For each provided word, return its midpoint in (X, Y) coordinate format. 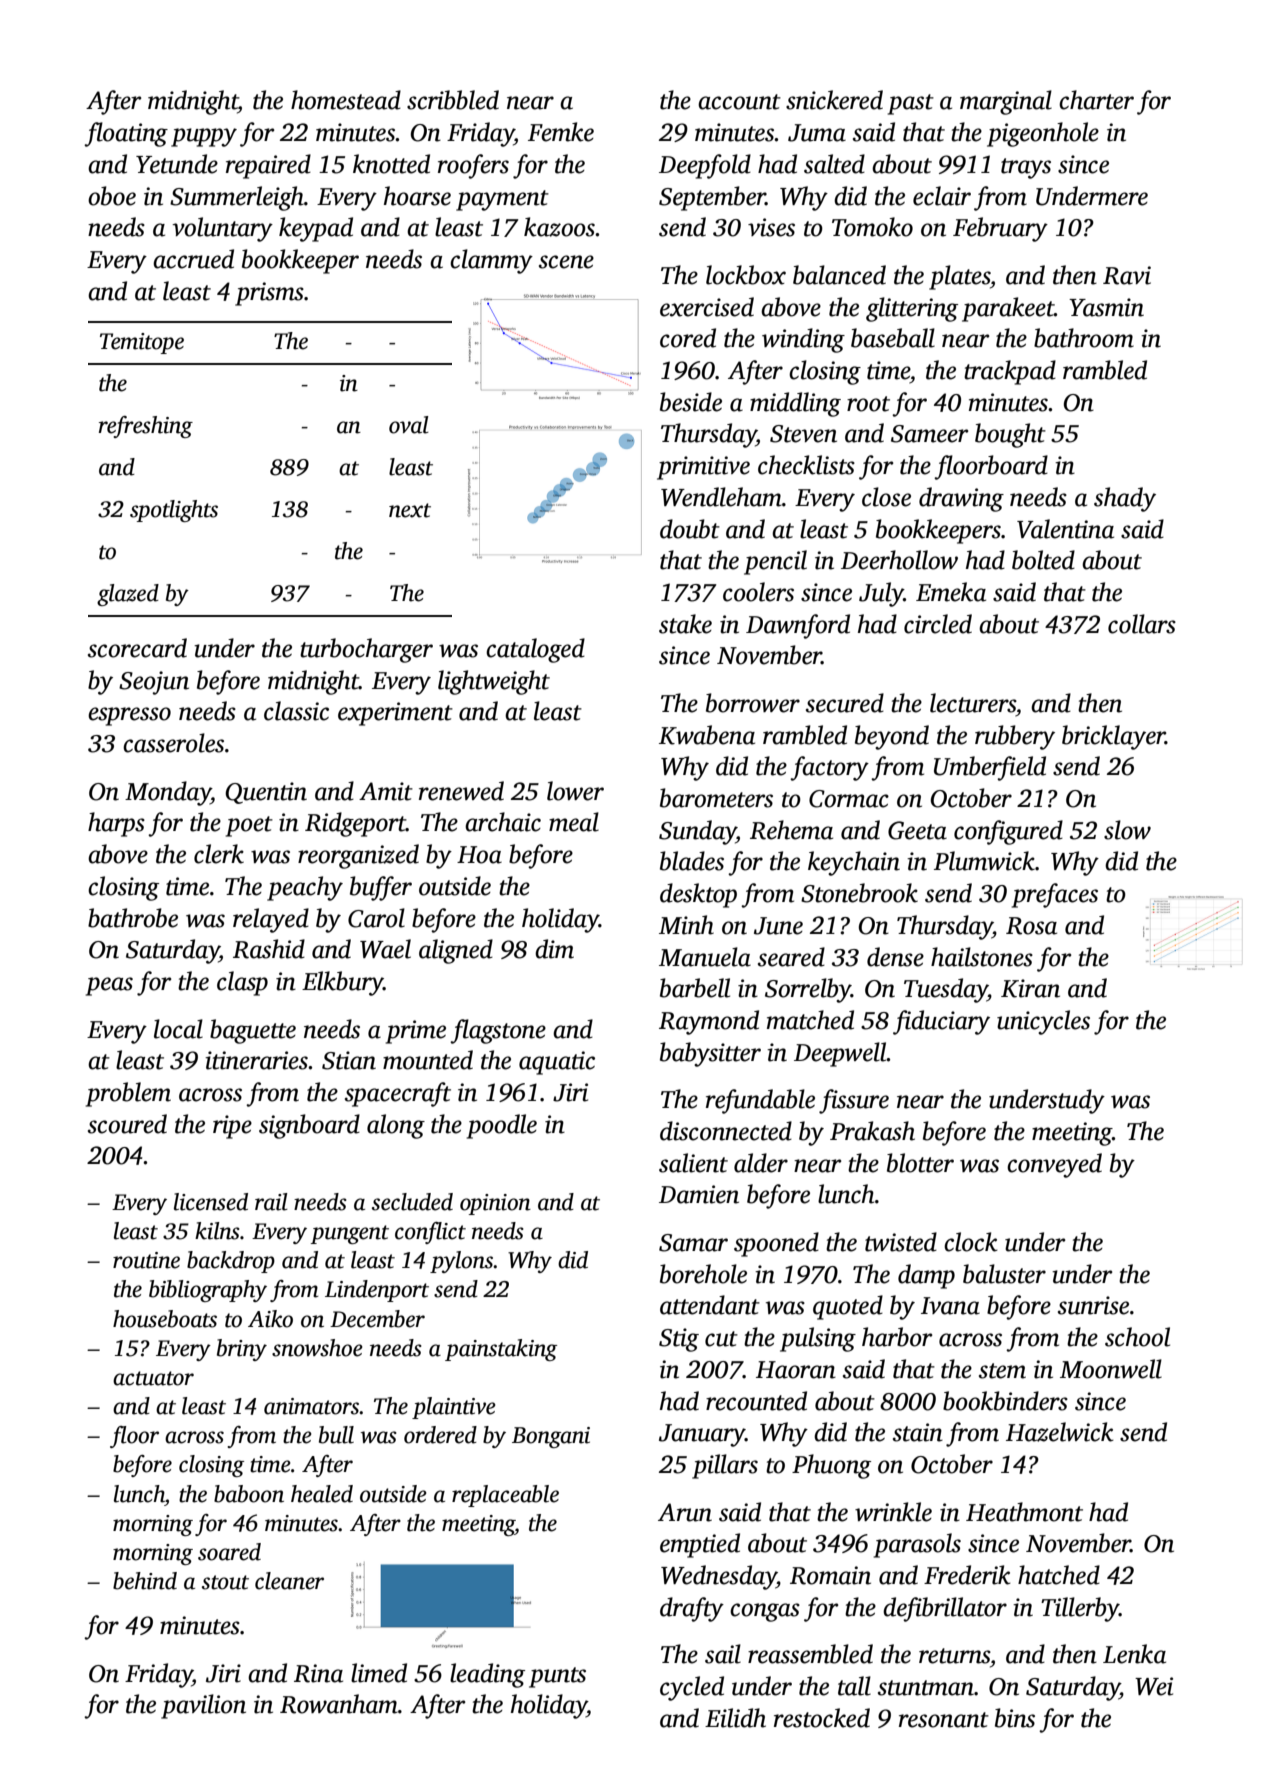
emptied (700, 1545)
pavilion (203, 1706)
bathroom (1084, 338)
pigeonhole (1043, 134)
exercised (707, 307)
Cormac (849, 799)
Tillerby (1080, 1609)
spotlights (174, 511)
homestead (346, 100)
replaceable (505, 1496)
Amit (386, 791)
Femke (561, 132)
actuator (153, 1378)
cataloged (535, 650)
